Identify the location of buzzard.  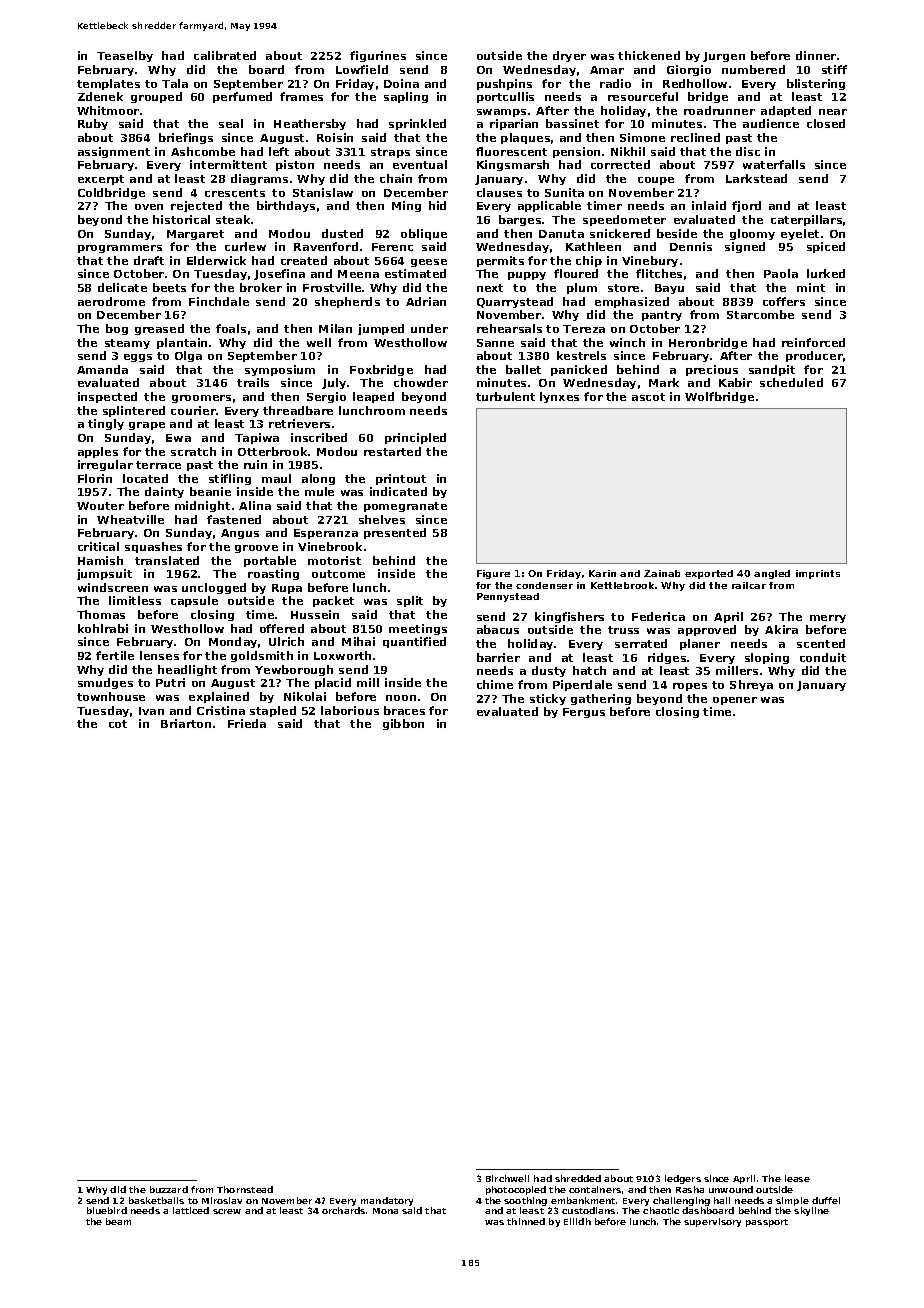
(169, 1189).
